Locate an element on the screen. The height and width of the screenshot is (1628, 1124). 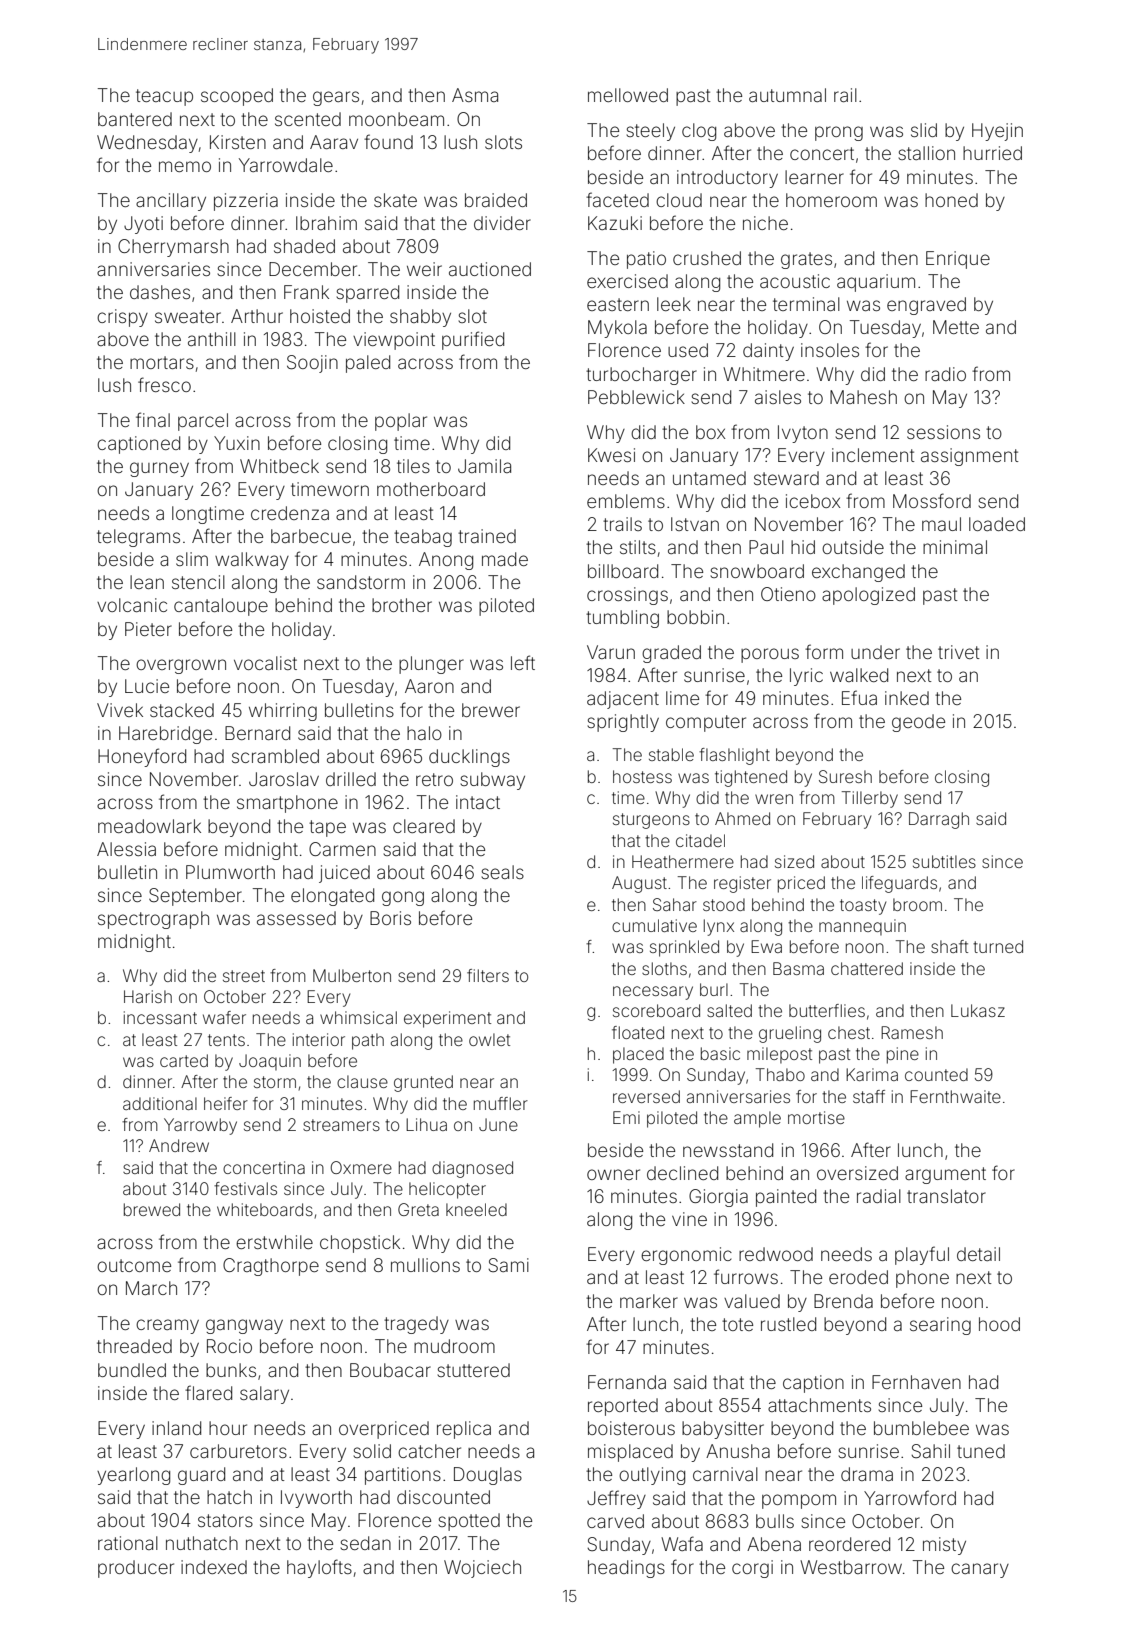
scooped is located at coordinates (237, 97).
